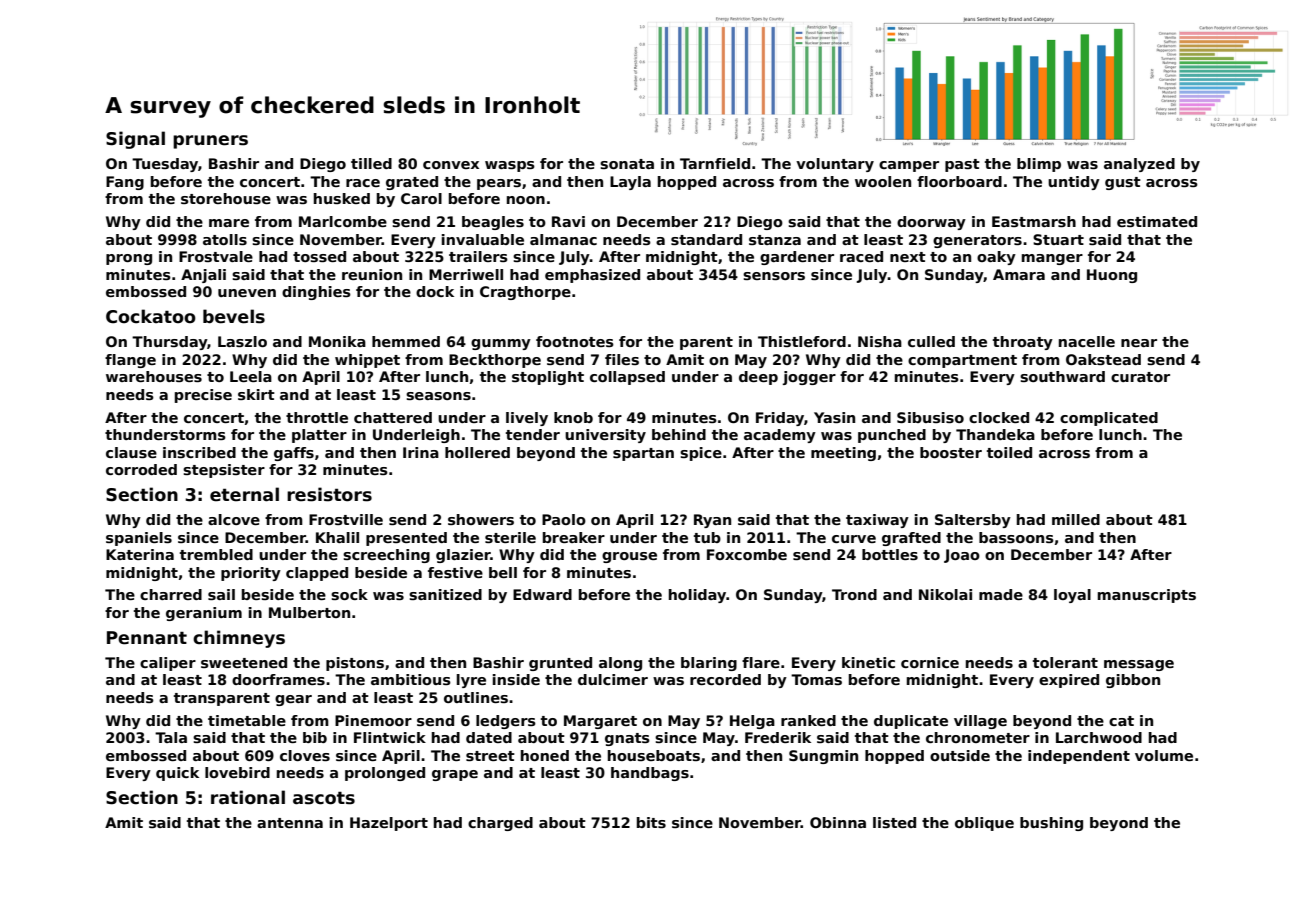 The height and width of the document is (924, 1308). What do you see at coordinates (560, 664) in the document?
I see `grunted` at bounding box center [560, 664].
